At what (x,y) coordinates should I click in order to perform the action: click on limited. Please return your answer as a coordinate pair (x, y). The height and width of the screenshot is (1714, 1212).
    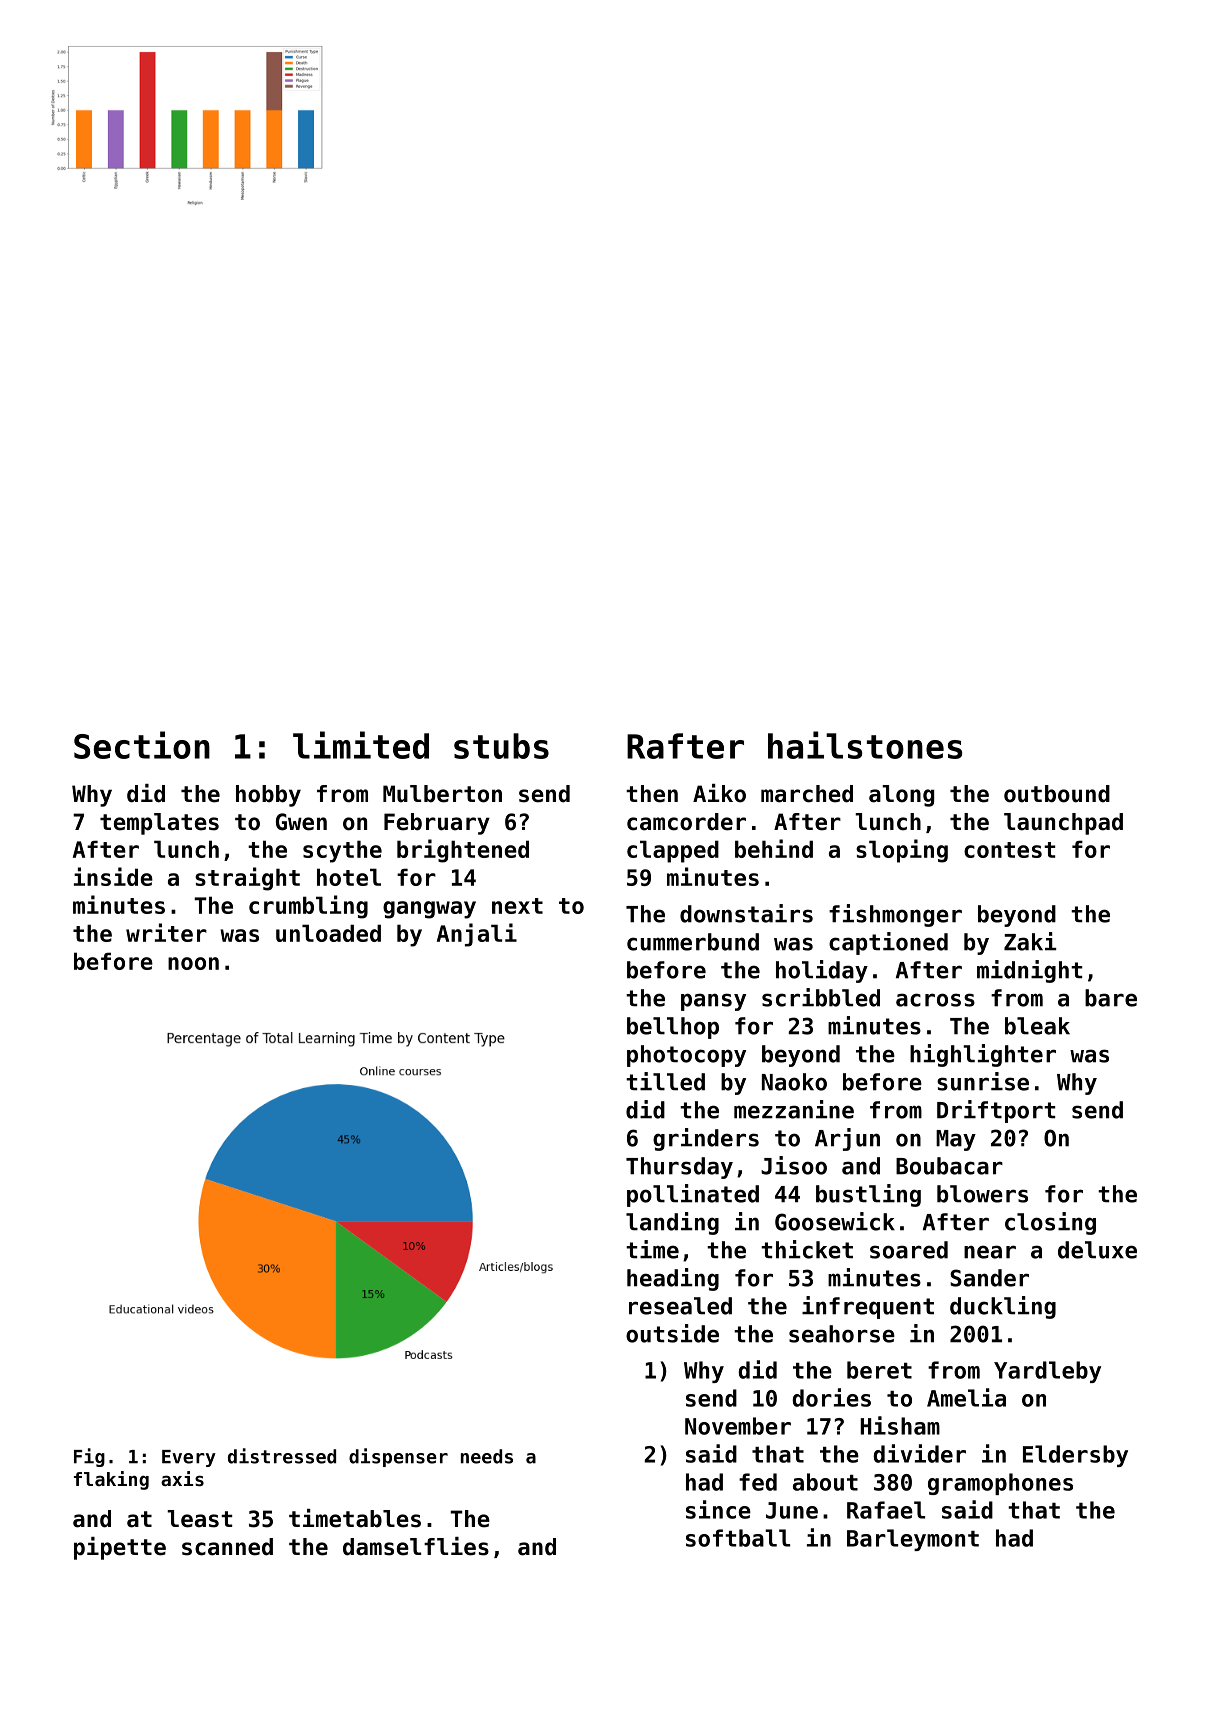
    Looking at the image, I should click on (361, 745).
